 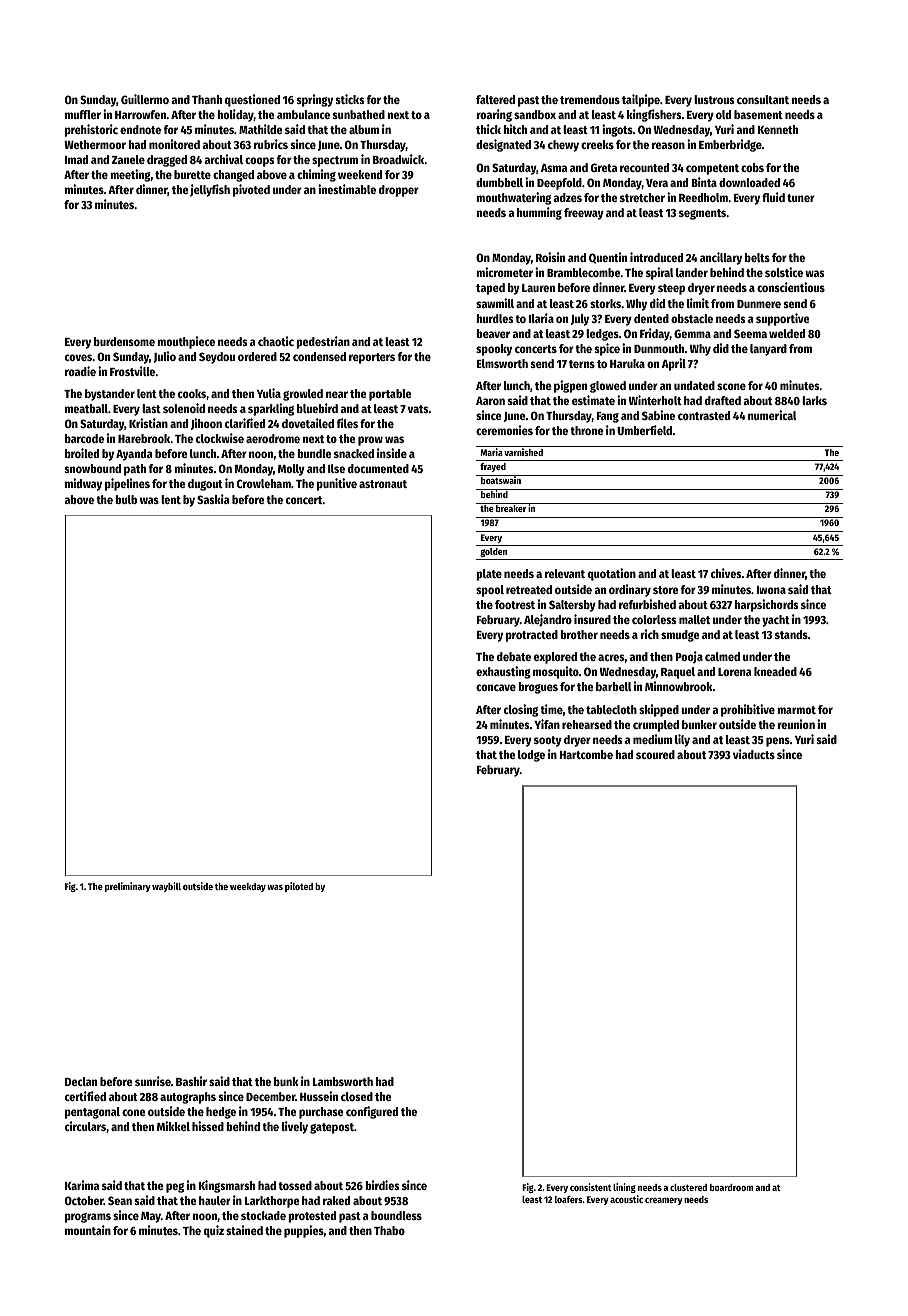 I want to click on ordered, so click(x=257, y=356).
